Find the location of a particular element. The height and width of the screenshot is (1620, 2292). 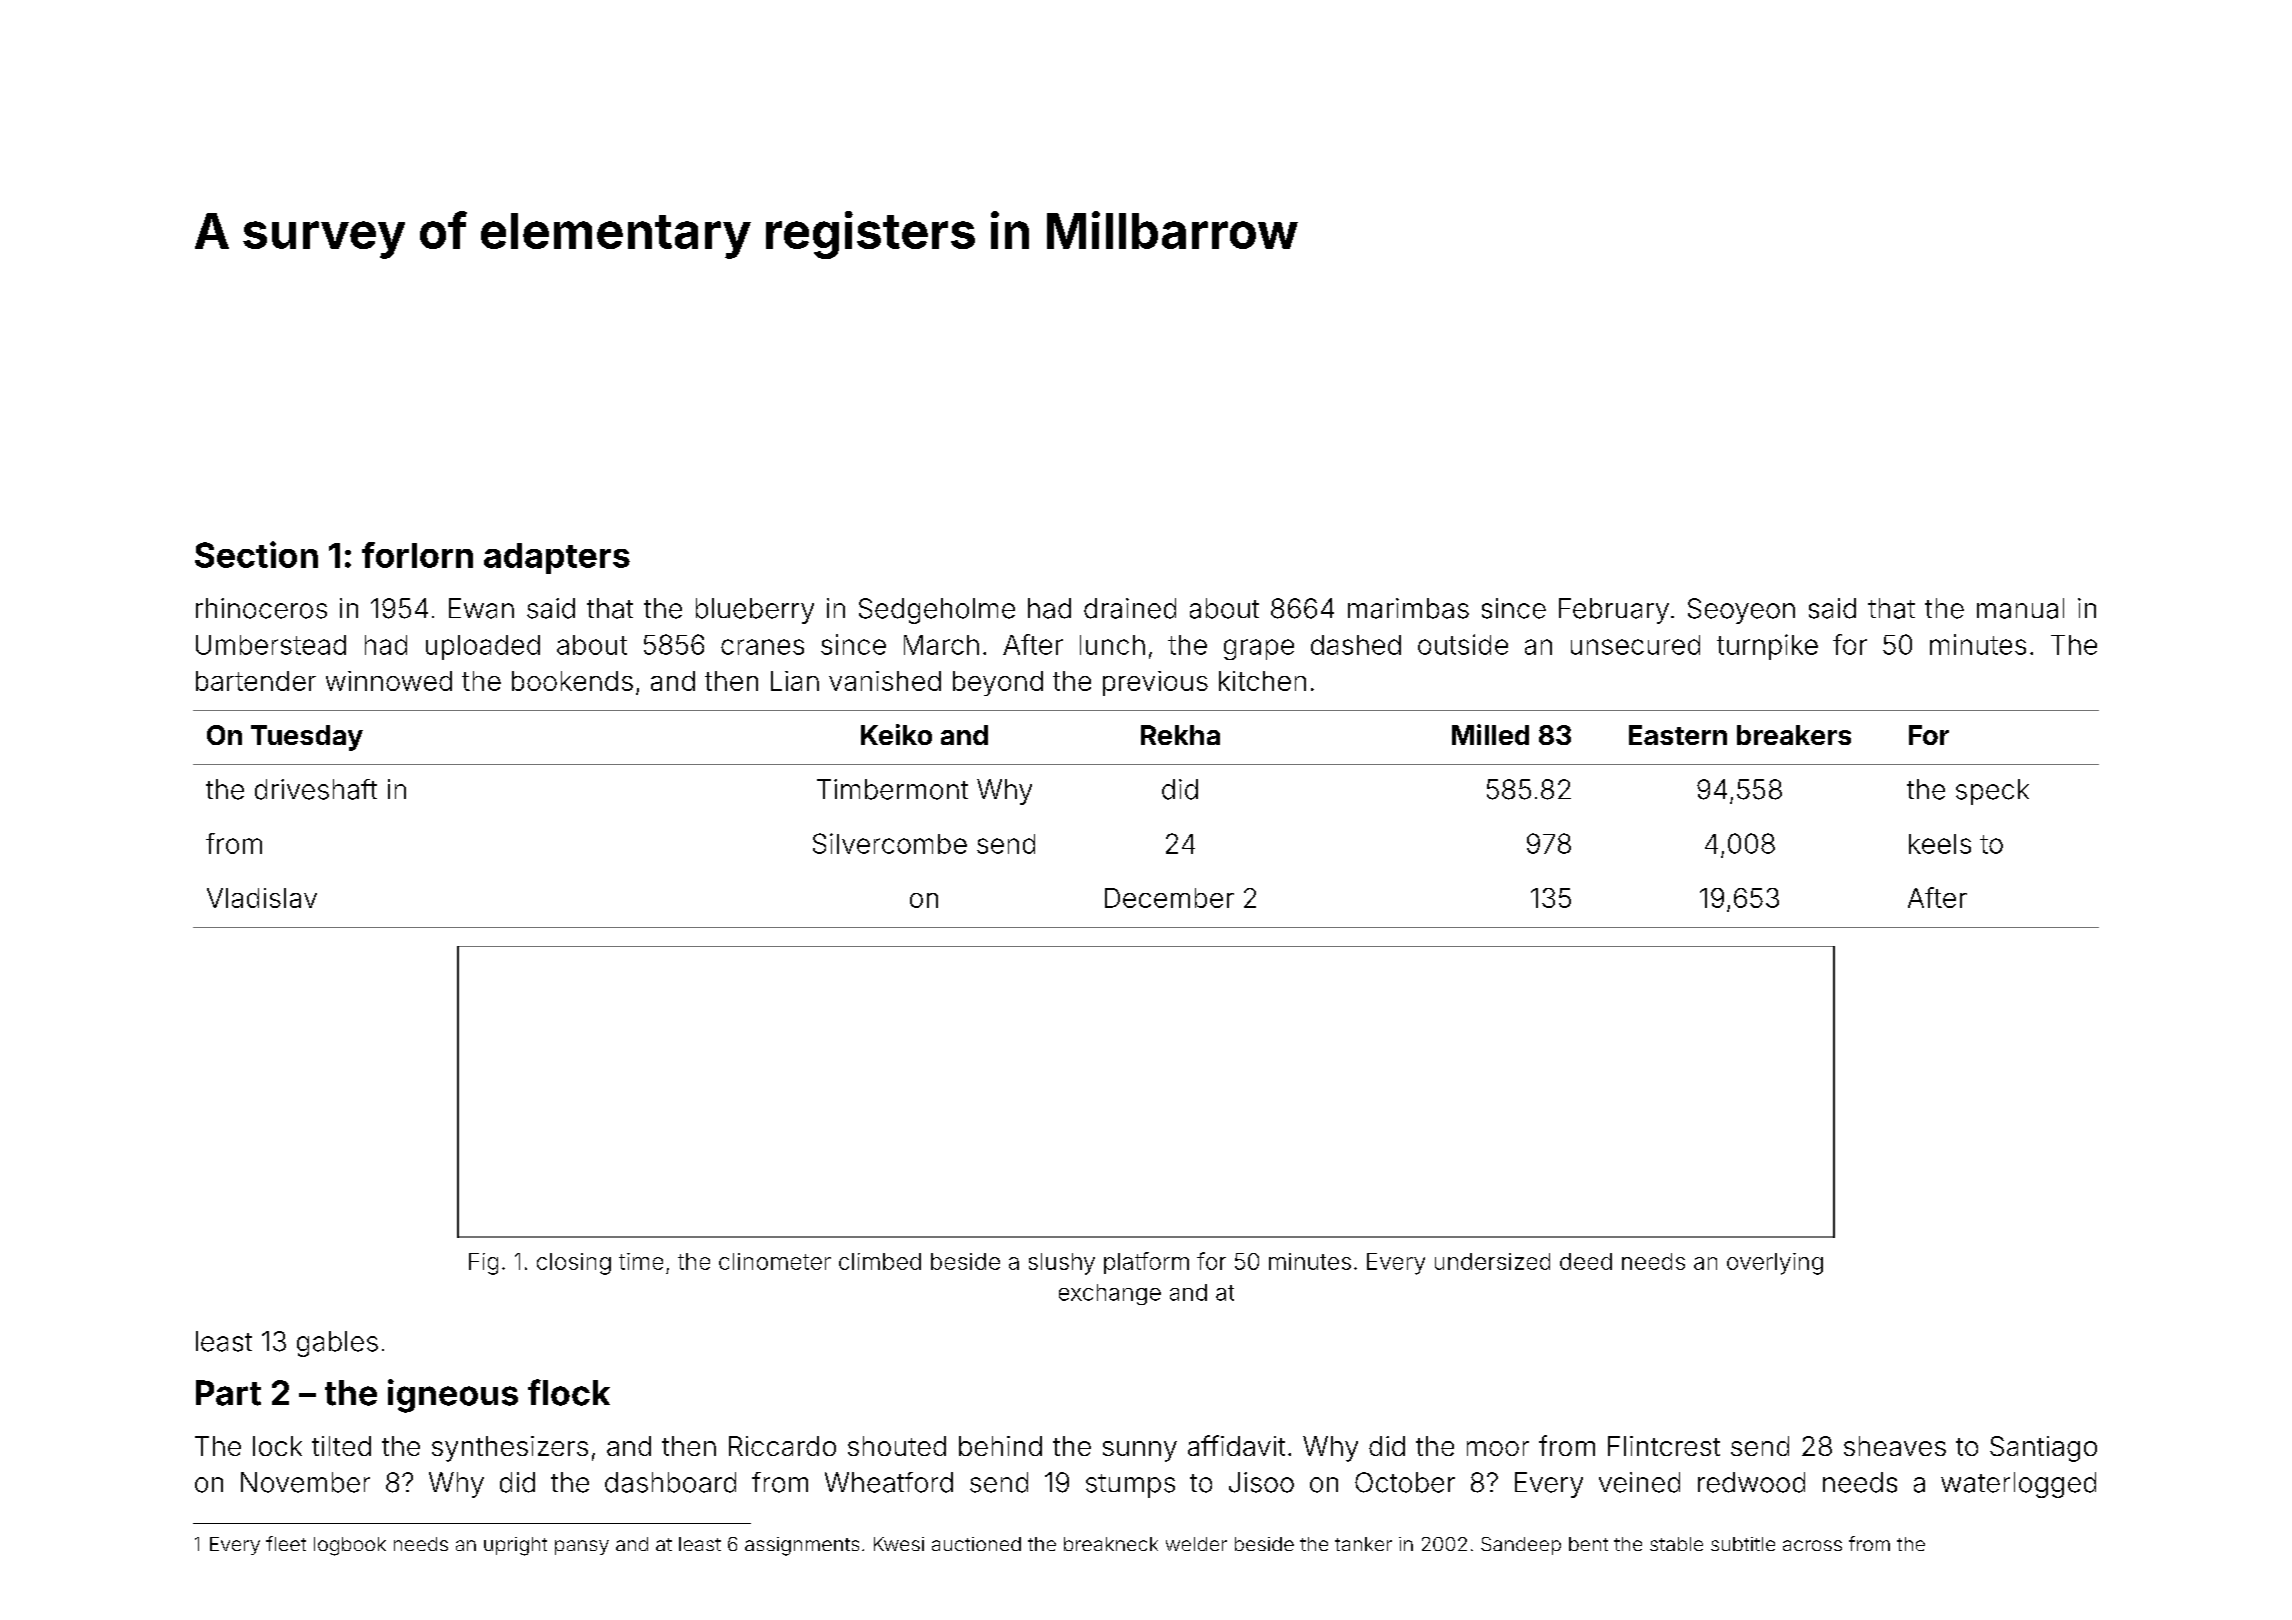

climbed is located at coordinates (880, 1261).
